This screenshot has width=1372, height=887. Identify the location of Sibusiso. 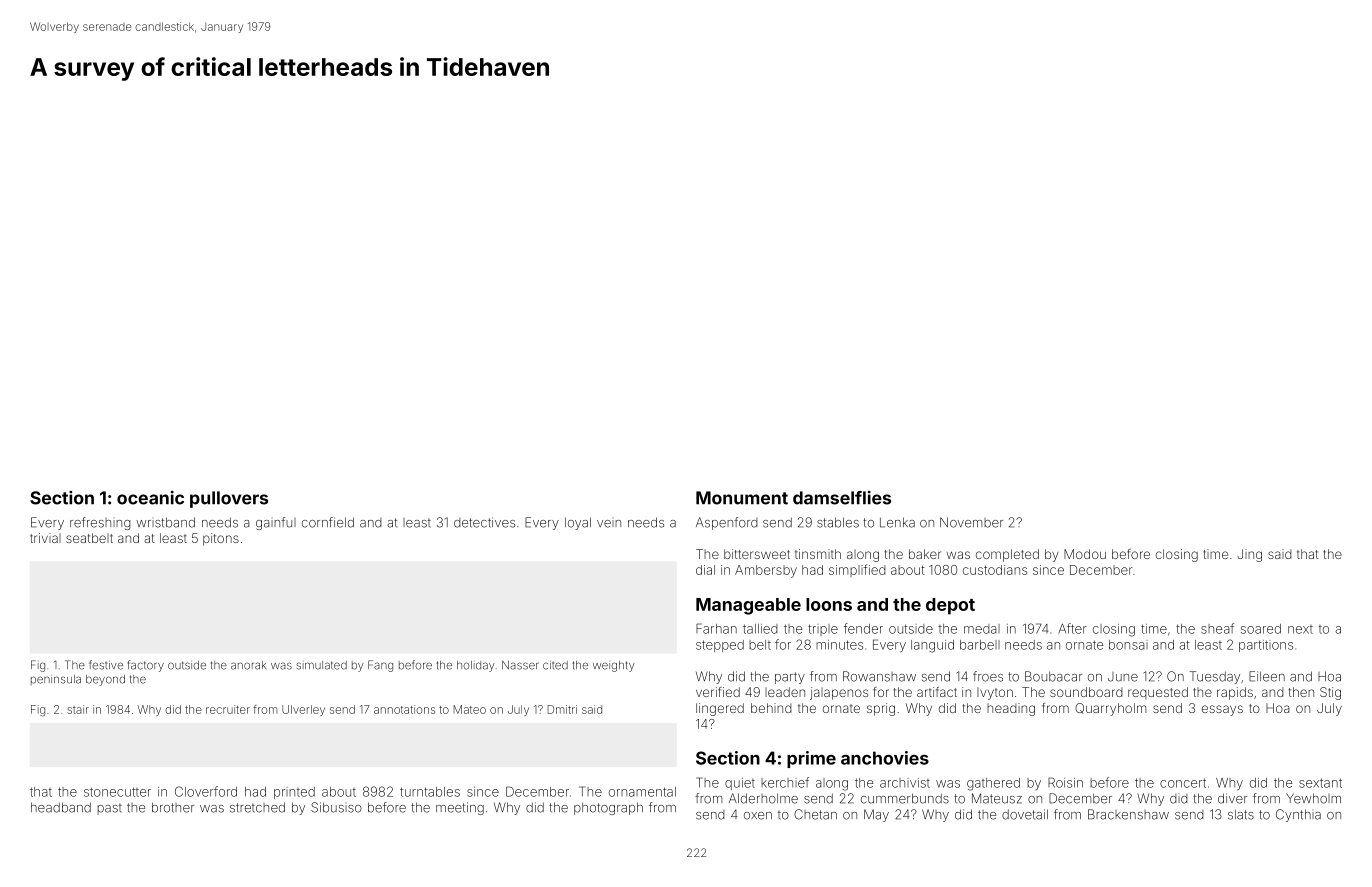
(336, 807).
